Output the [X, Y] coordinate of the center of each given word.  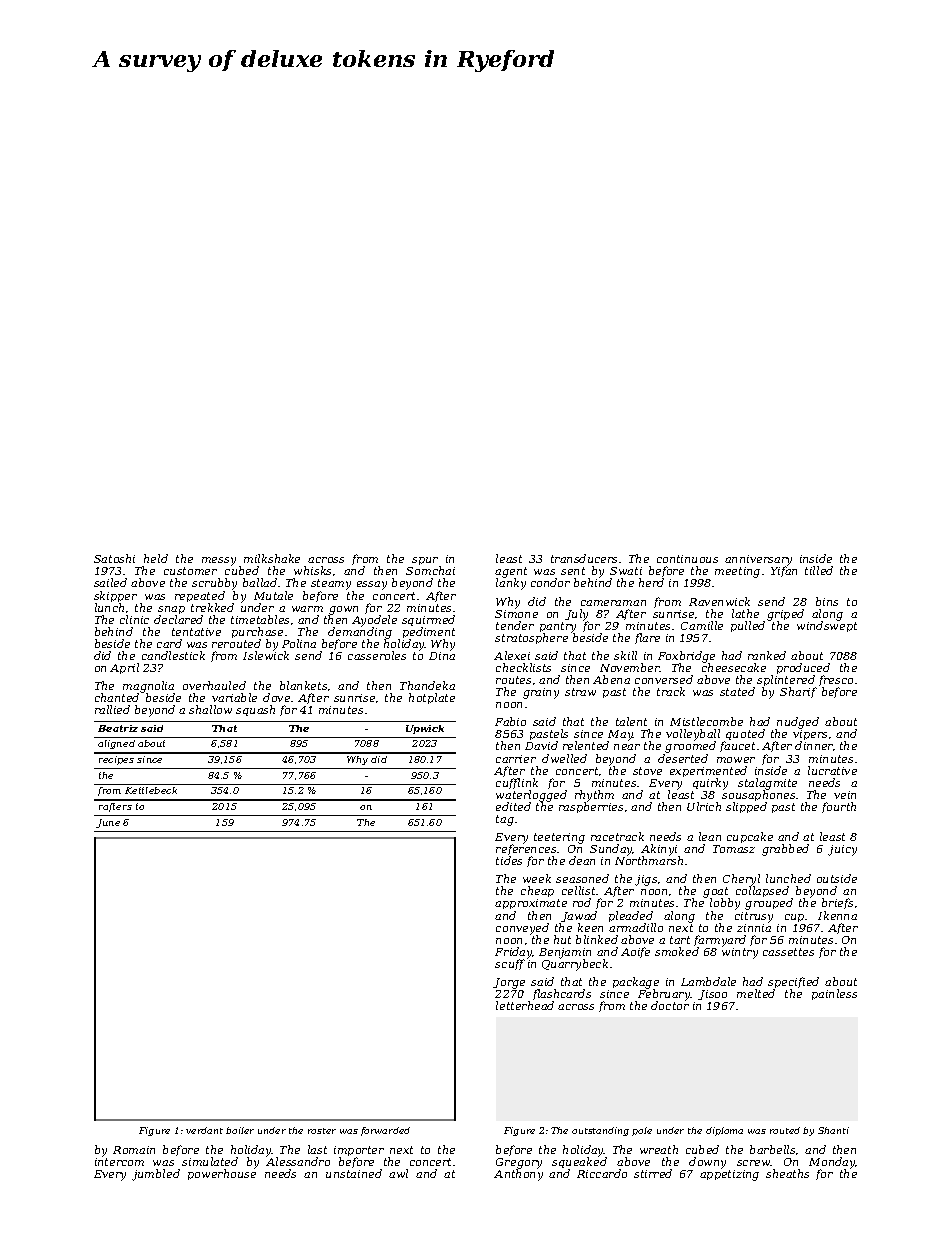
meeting [737, 572]
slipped [746, 807]
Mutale [273, 595]
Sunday [611, 850]
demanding [360, 633]
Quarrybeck [575, 965]
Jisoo [712, 995]
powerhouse [222, 1174]
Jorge [509, 983]
